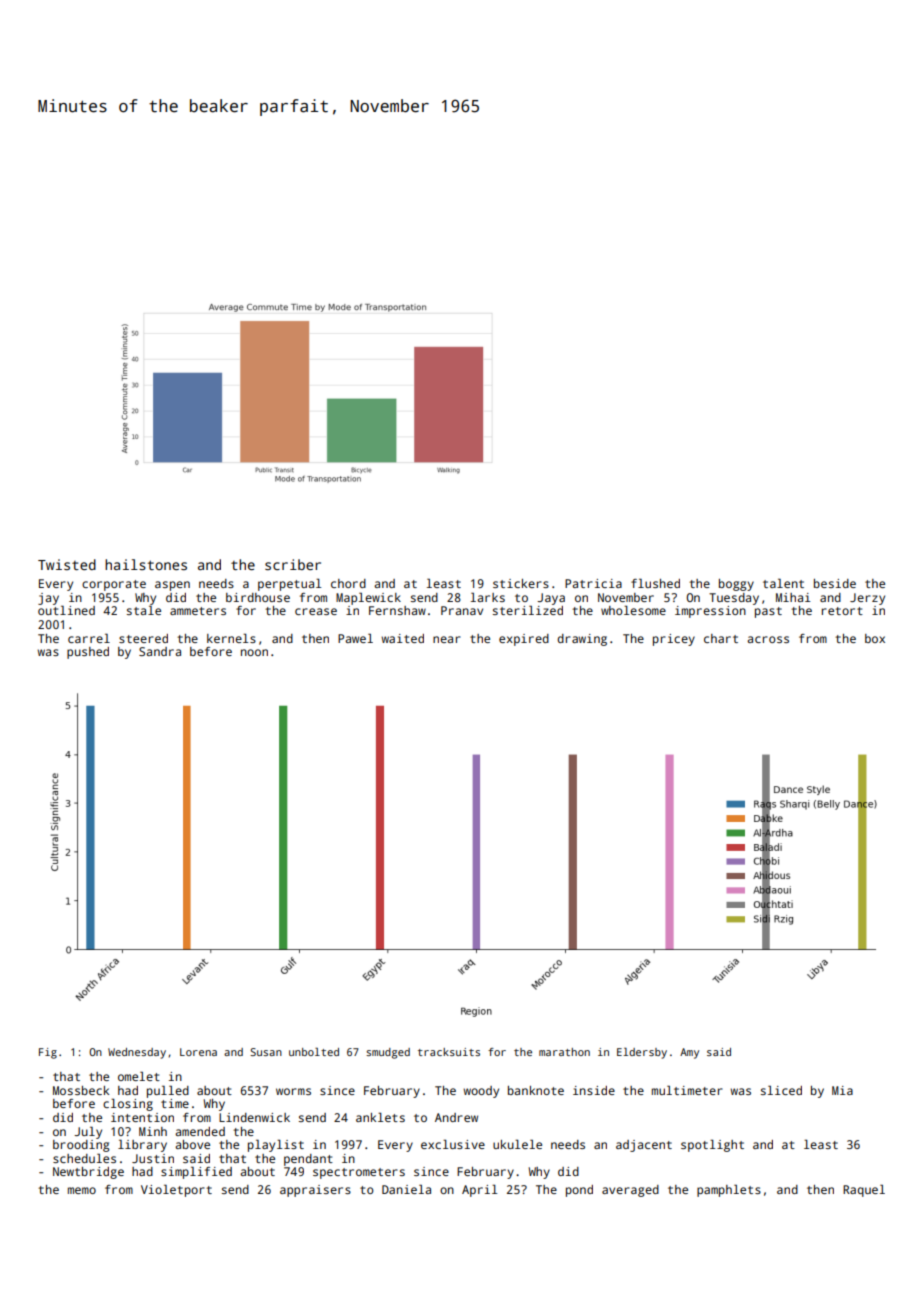 The height and width of the page is (1308, 924). What do you see at coordinates (146, 564) in the page?
I see `hailstones` at bounding box center [146, 564].
